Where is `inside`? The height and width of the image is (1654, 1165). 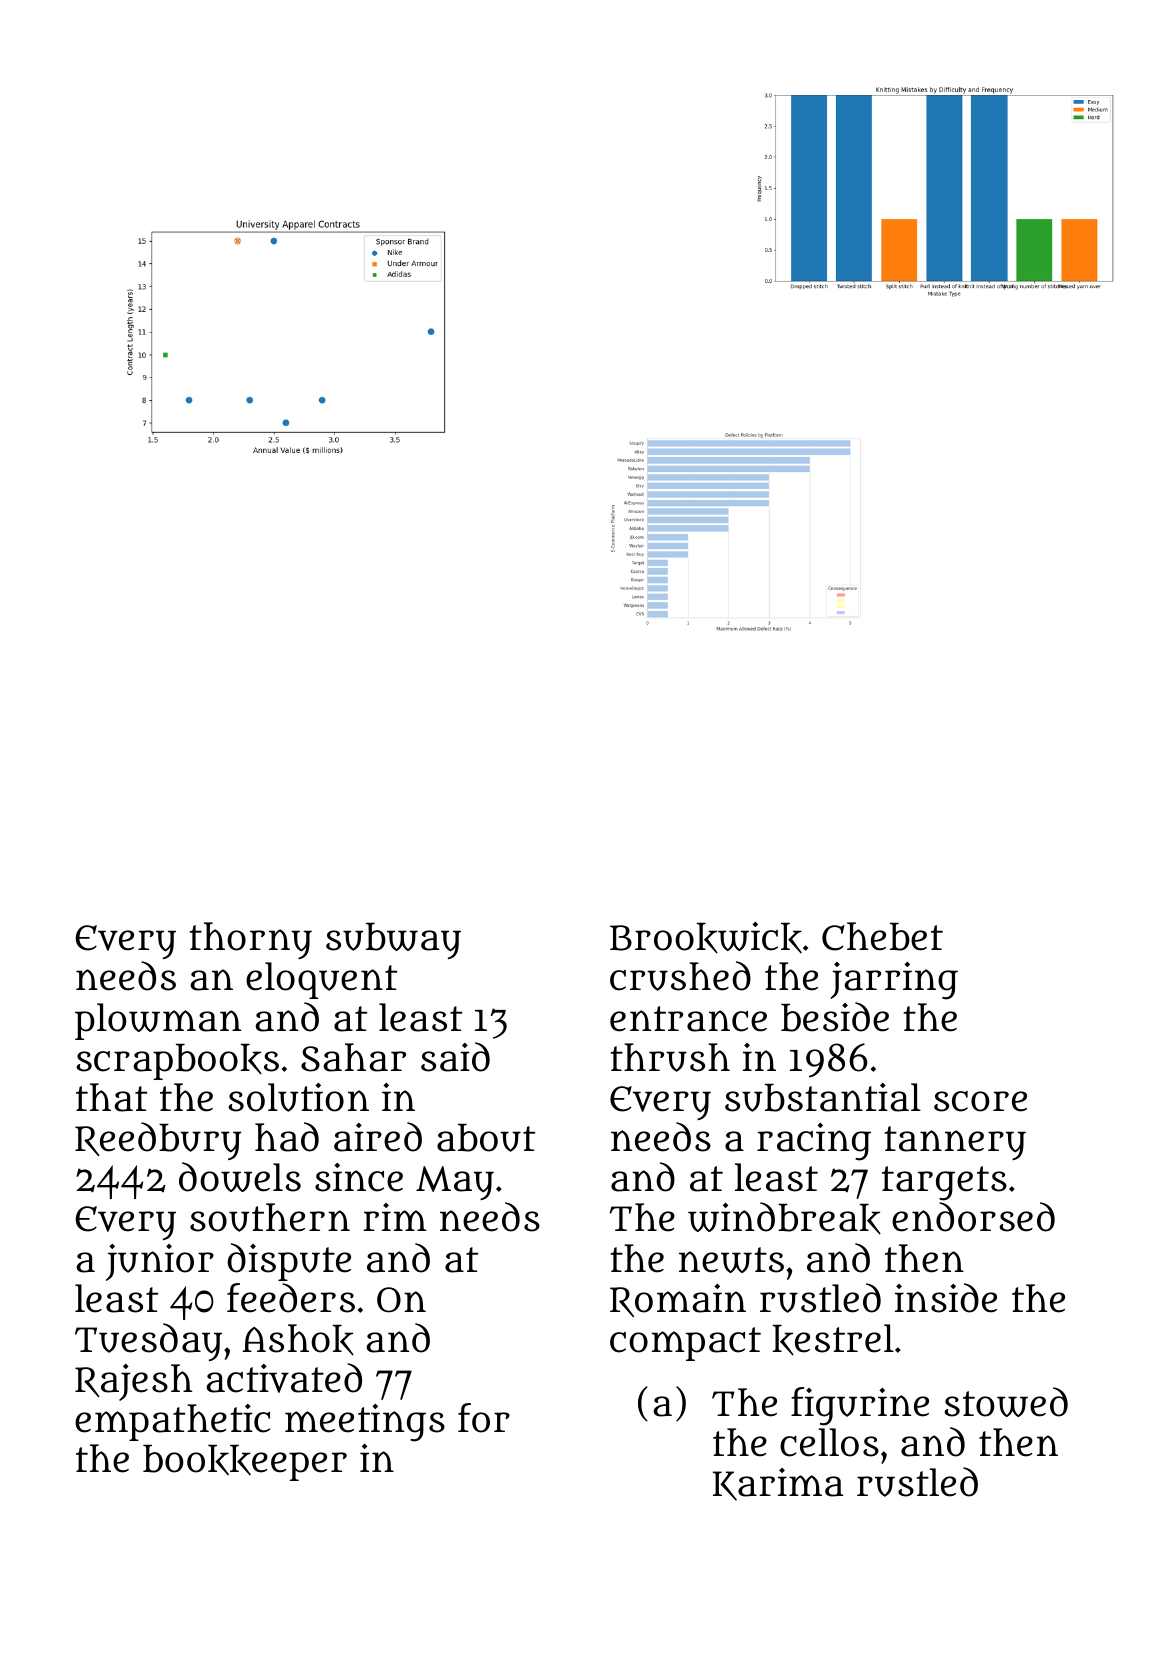
inside is located at coordinates (946, 1298).
